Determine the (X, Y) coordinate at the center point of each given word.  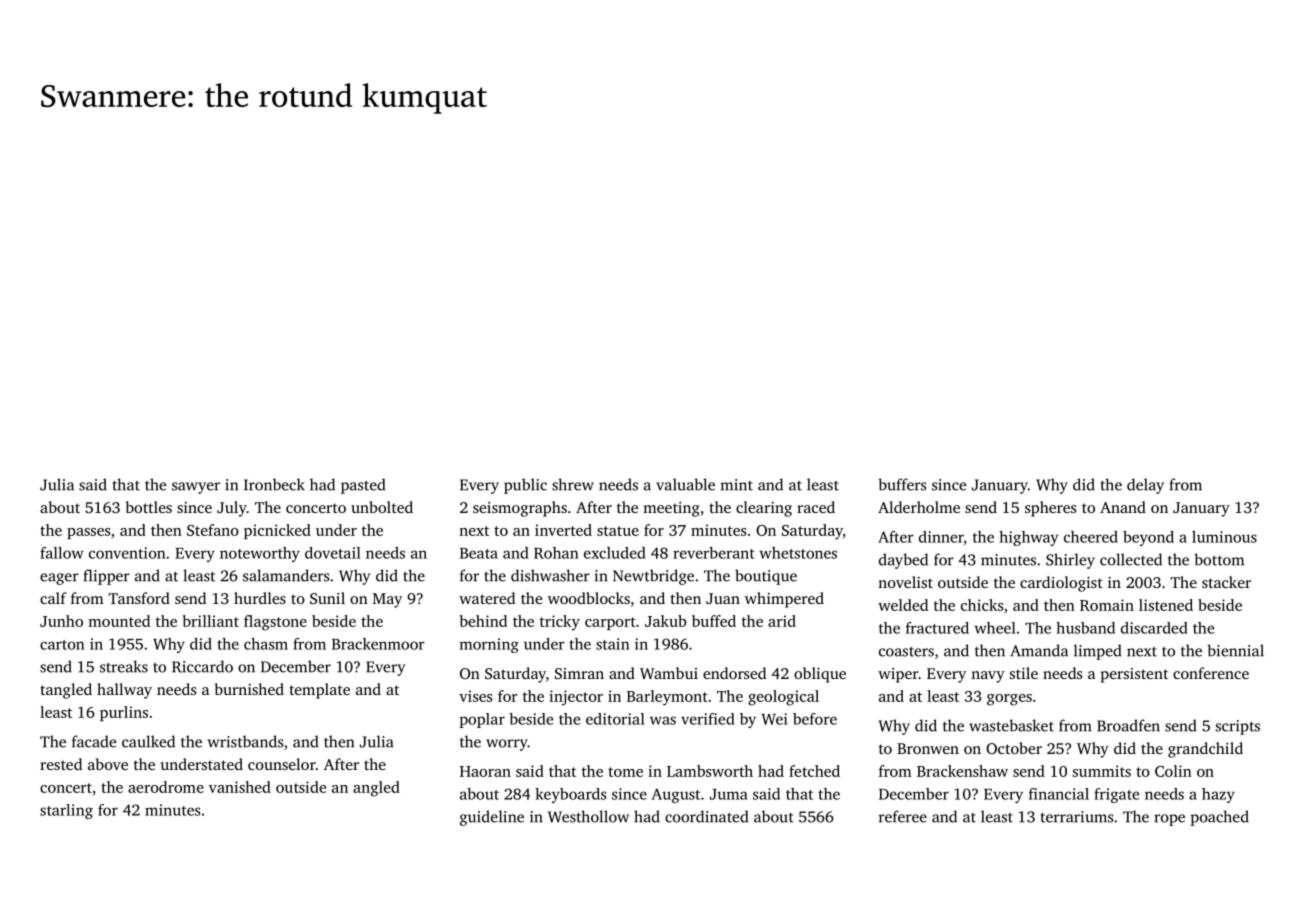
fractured (937, 628)
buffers (902, 484)
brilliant (211, 621)
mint (737, 485)
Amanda (1039, 650)
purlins (124, 713)
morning (489, 645)
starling (66, 811)
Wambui (669, 673)
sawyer (196, 488)
